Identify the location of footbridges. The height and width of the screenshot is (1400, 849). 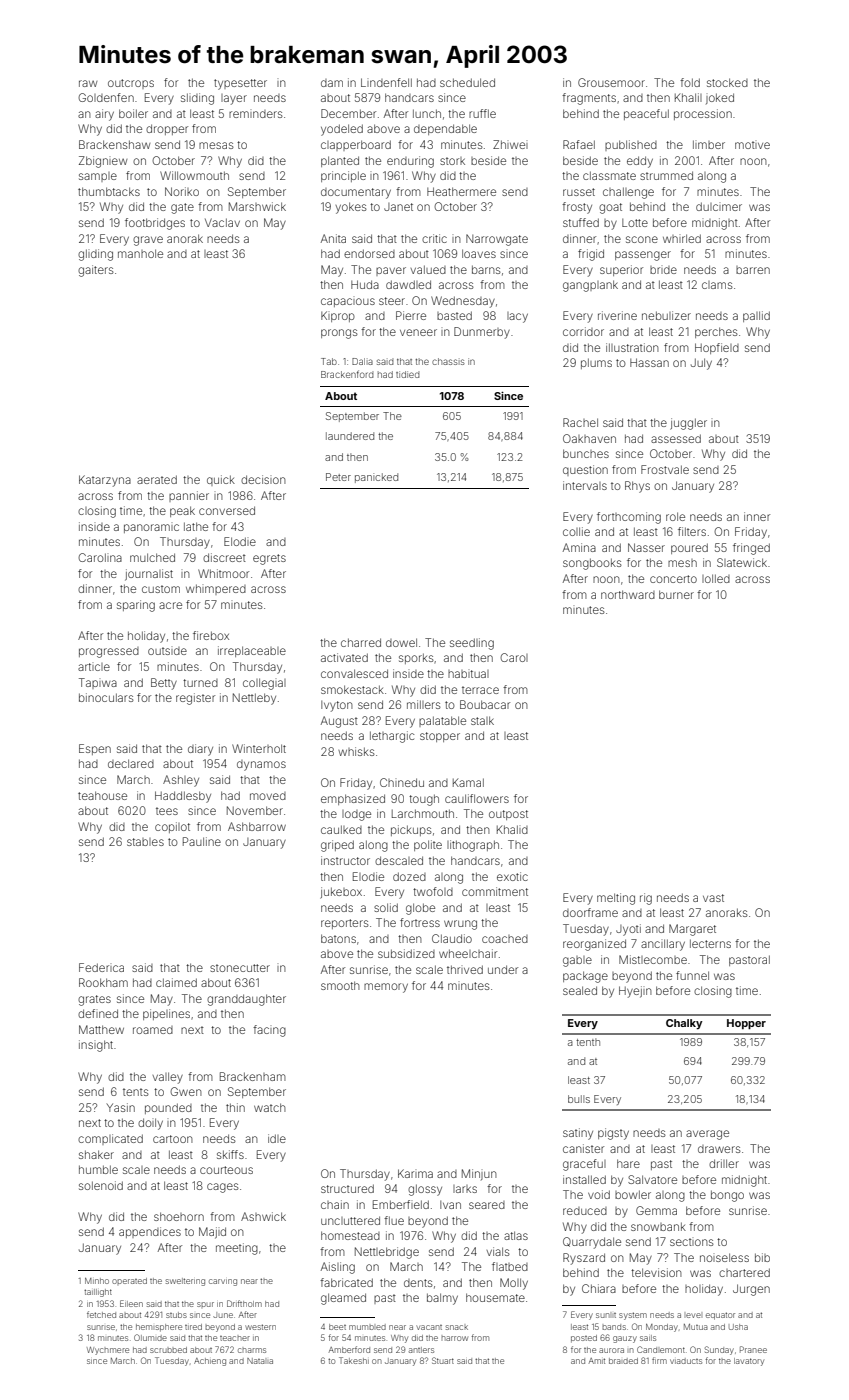
(155, 224).
